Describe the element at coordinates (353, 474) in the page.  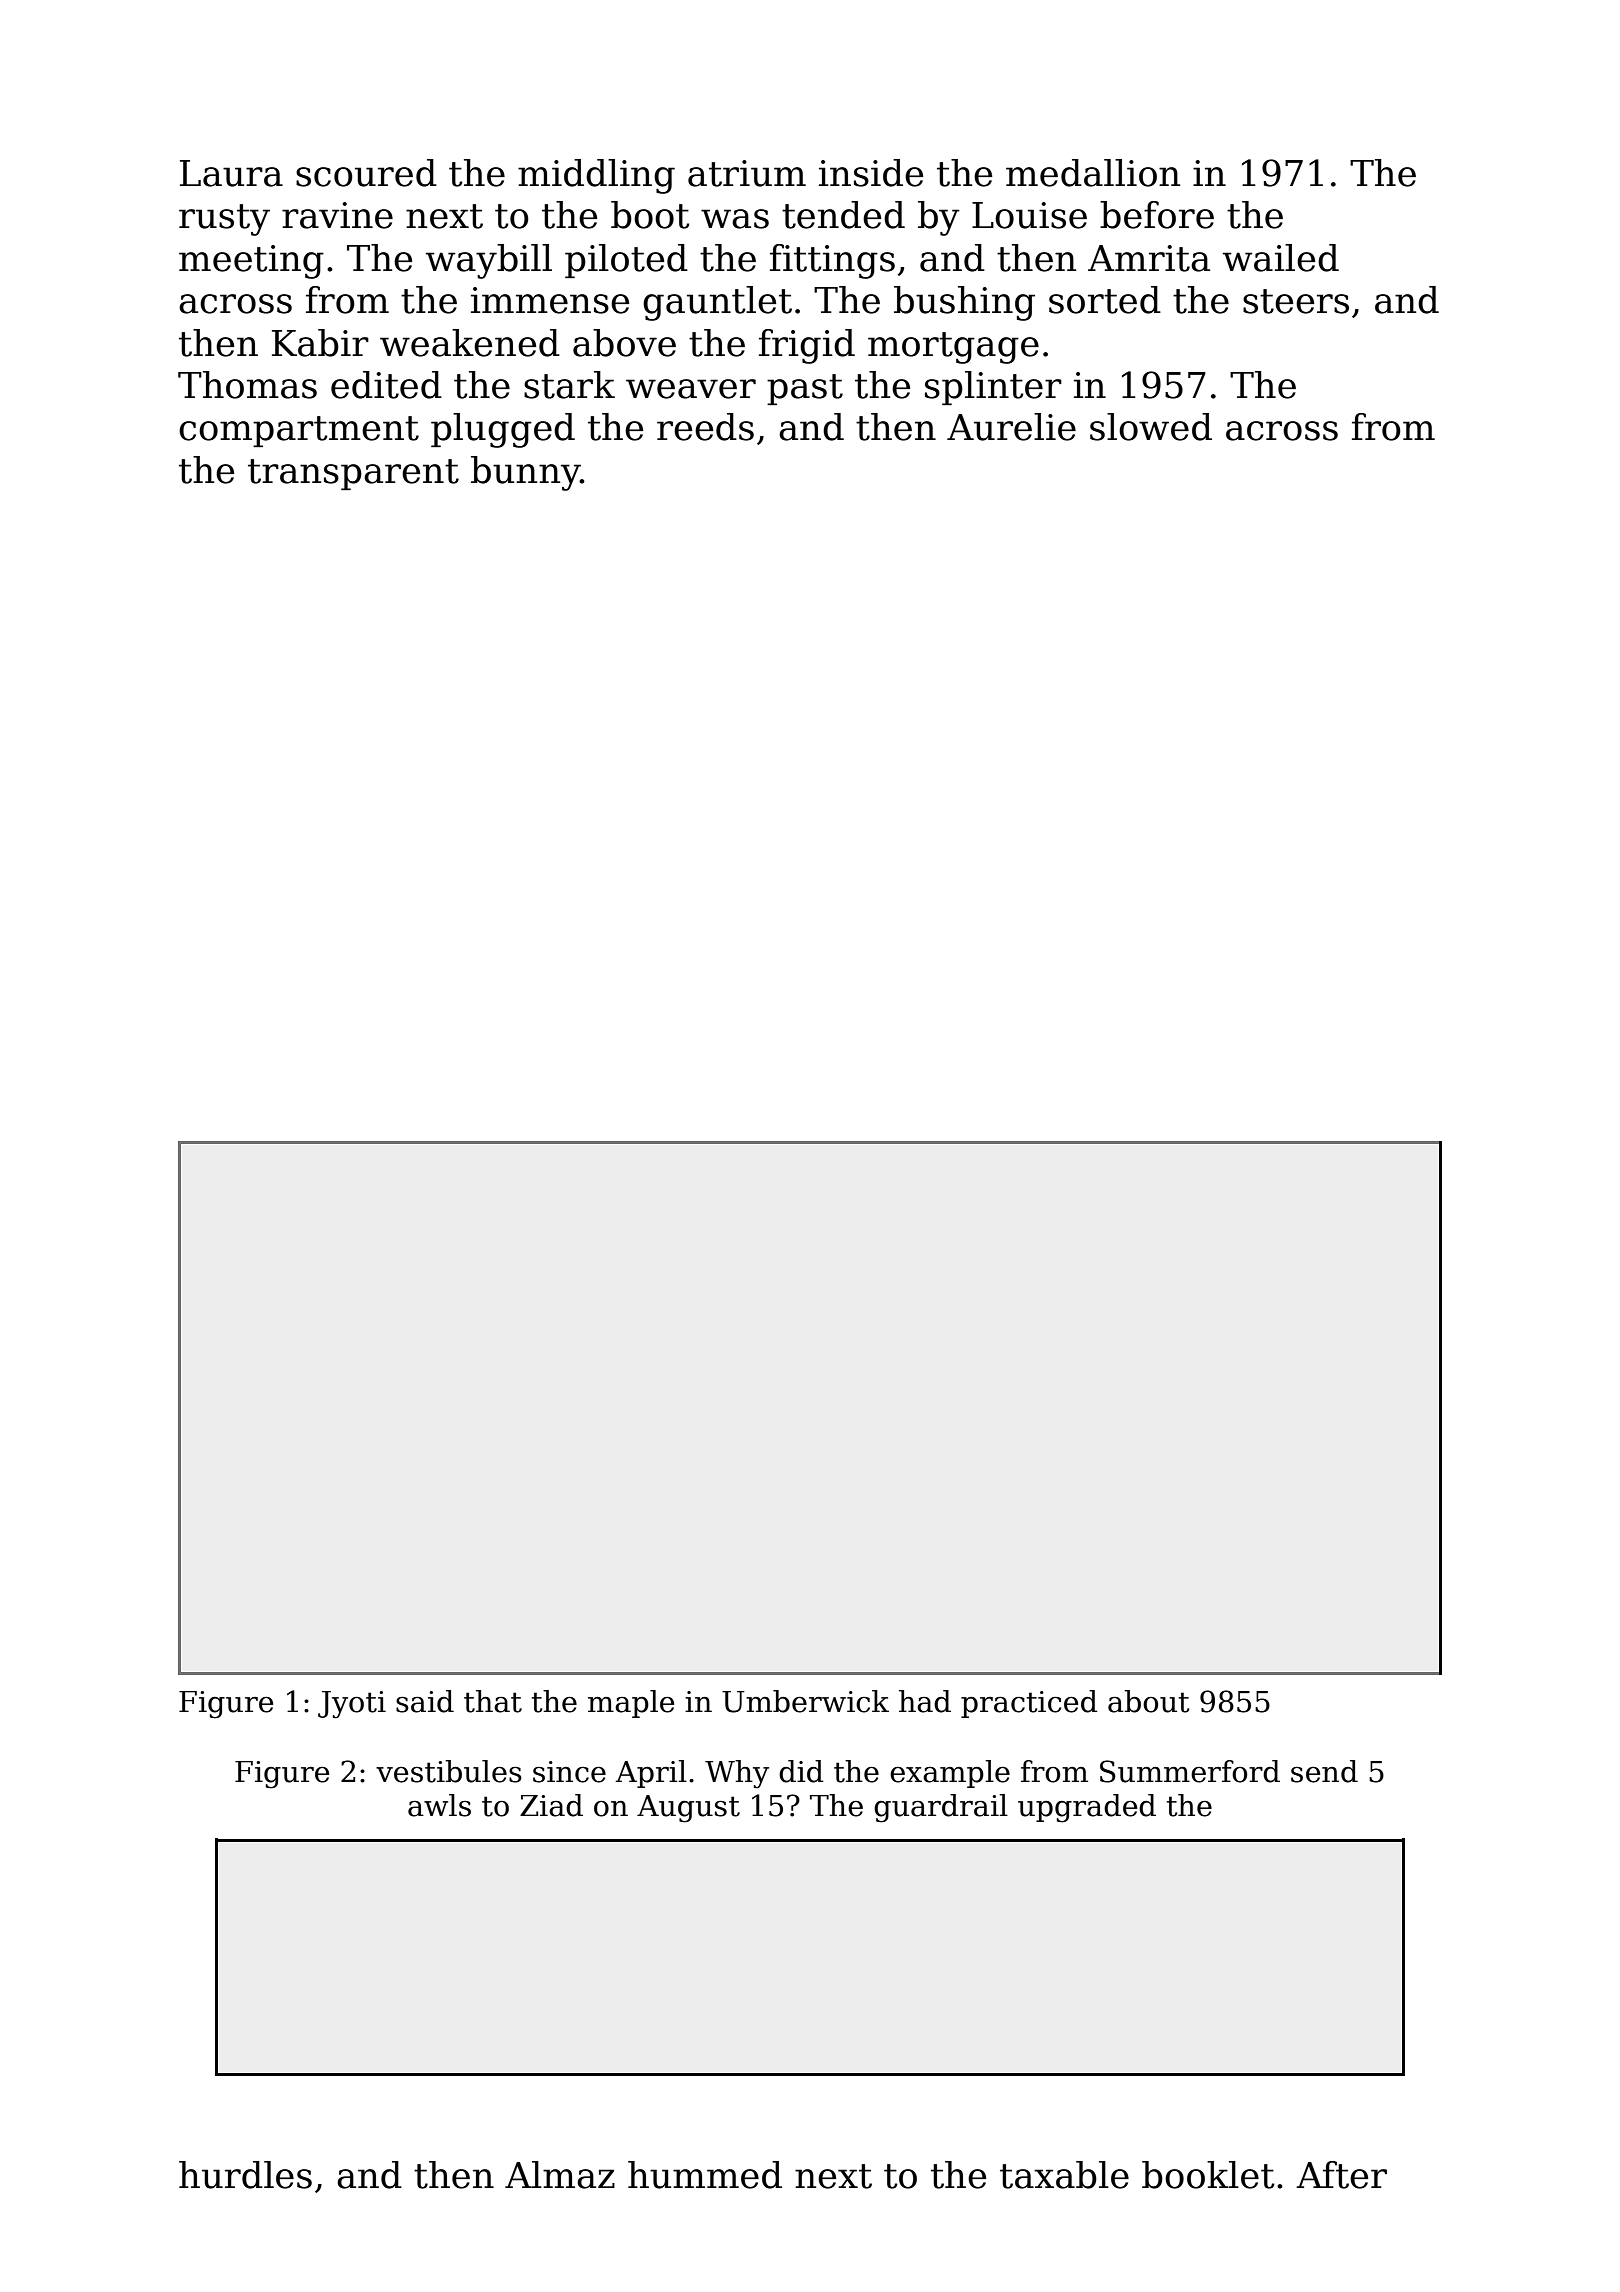
I see `transparent` at that location.
